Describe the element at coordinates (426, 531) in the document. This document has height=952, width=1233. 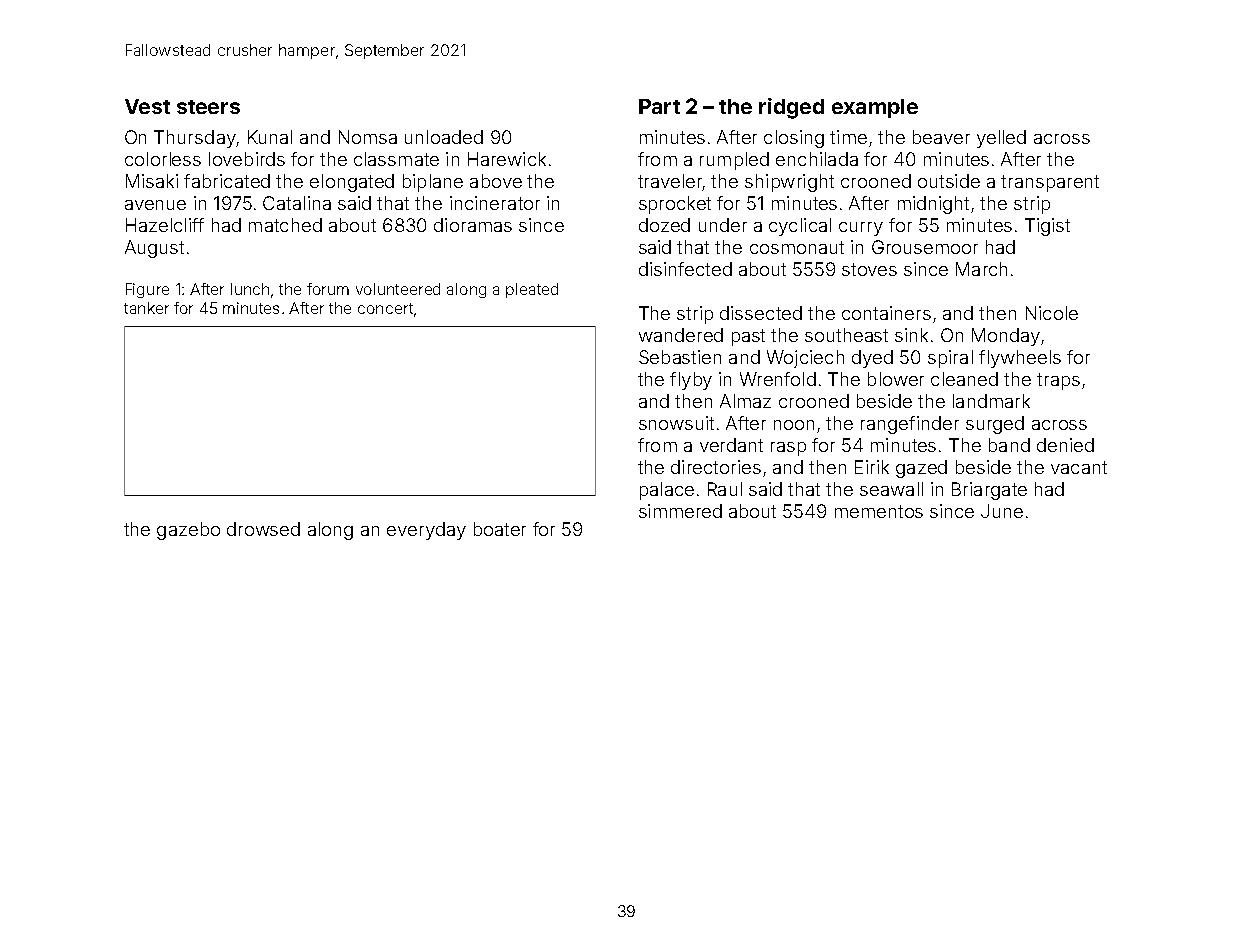
I see `everyday` at that location.
